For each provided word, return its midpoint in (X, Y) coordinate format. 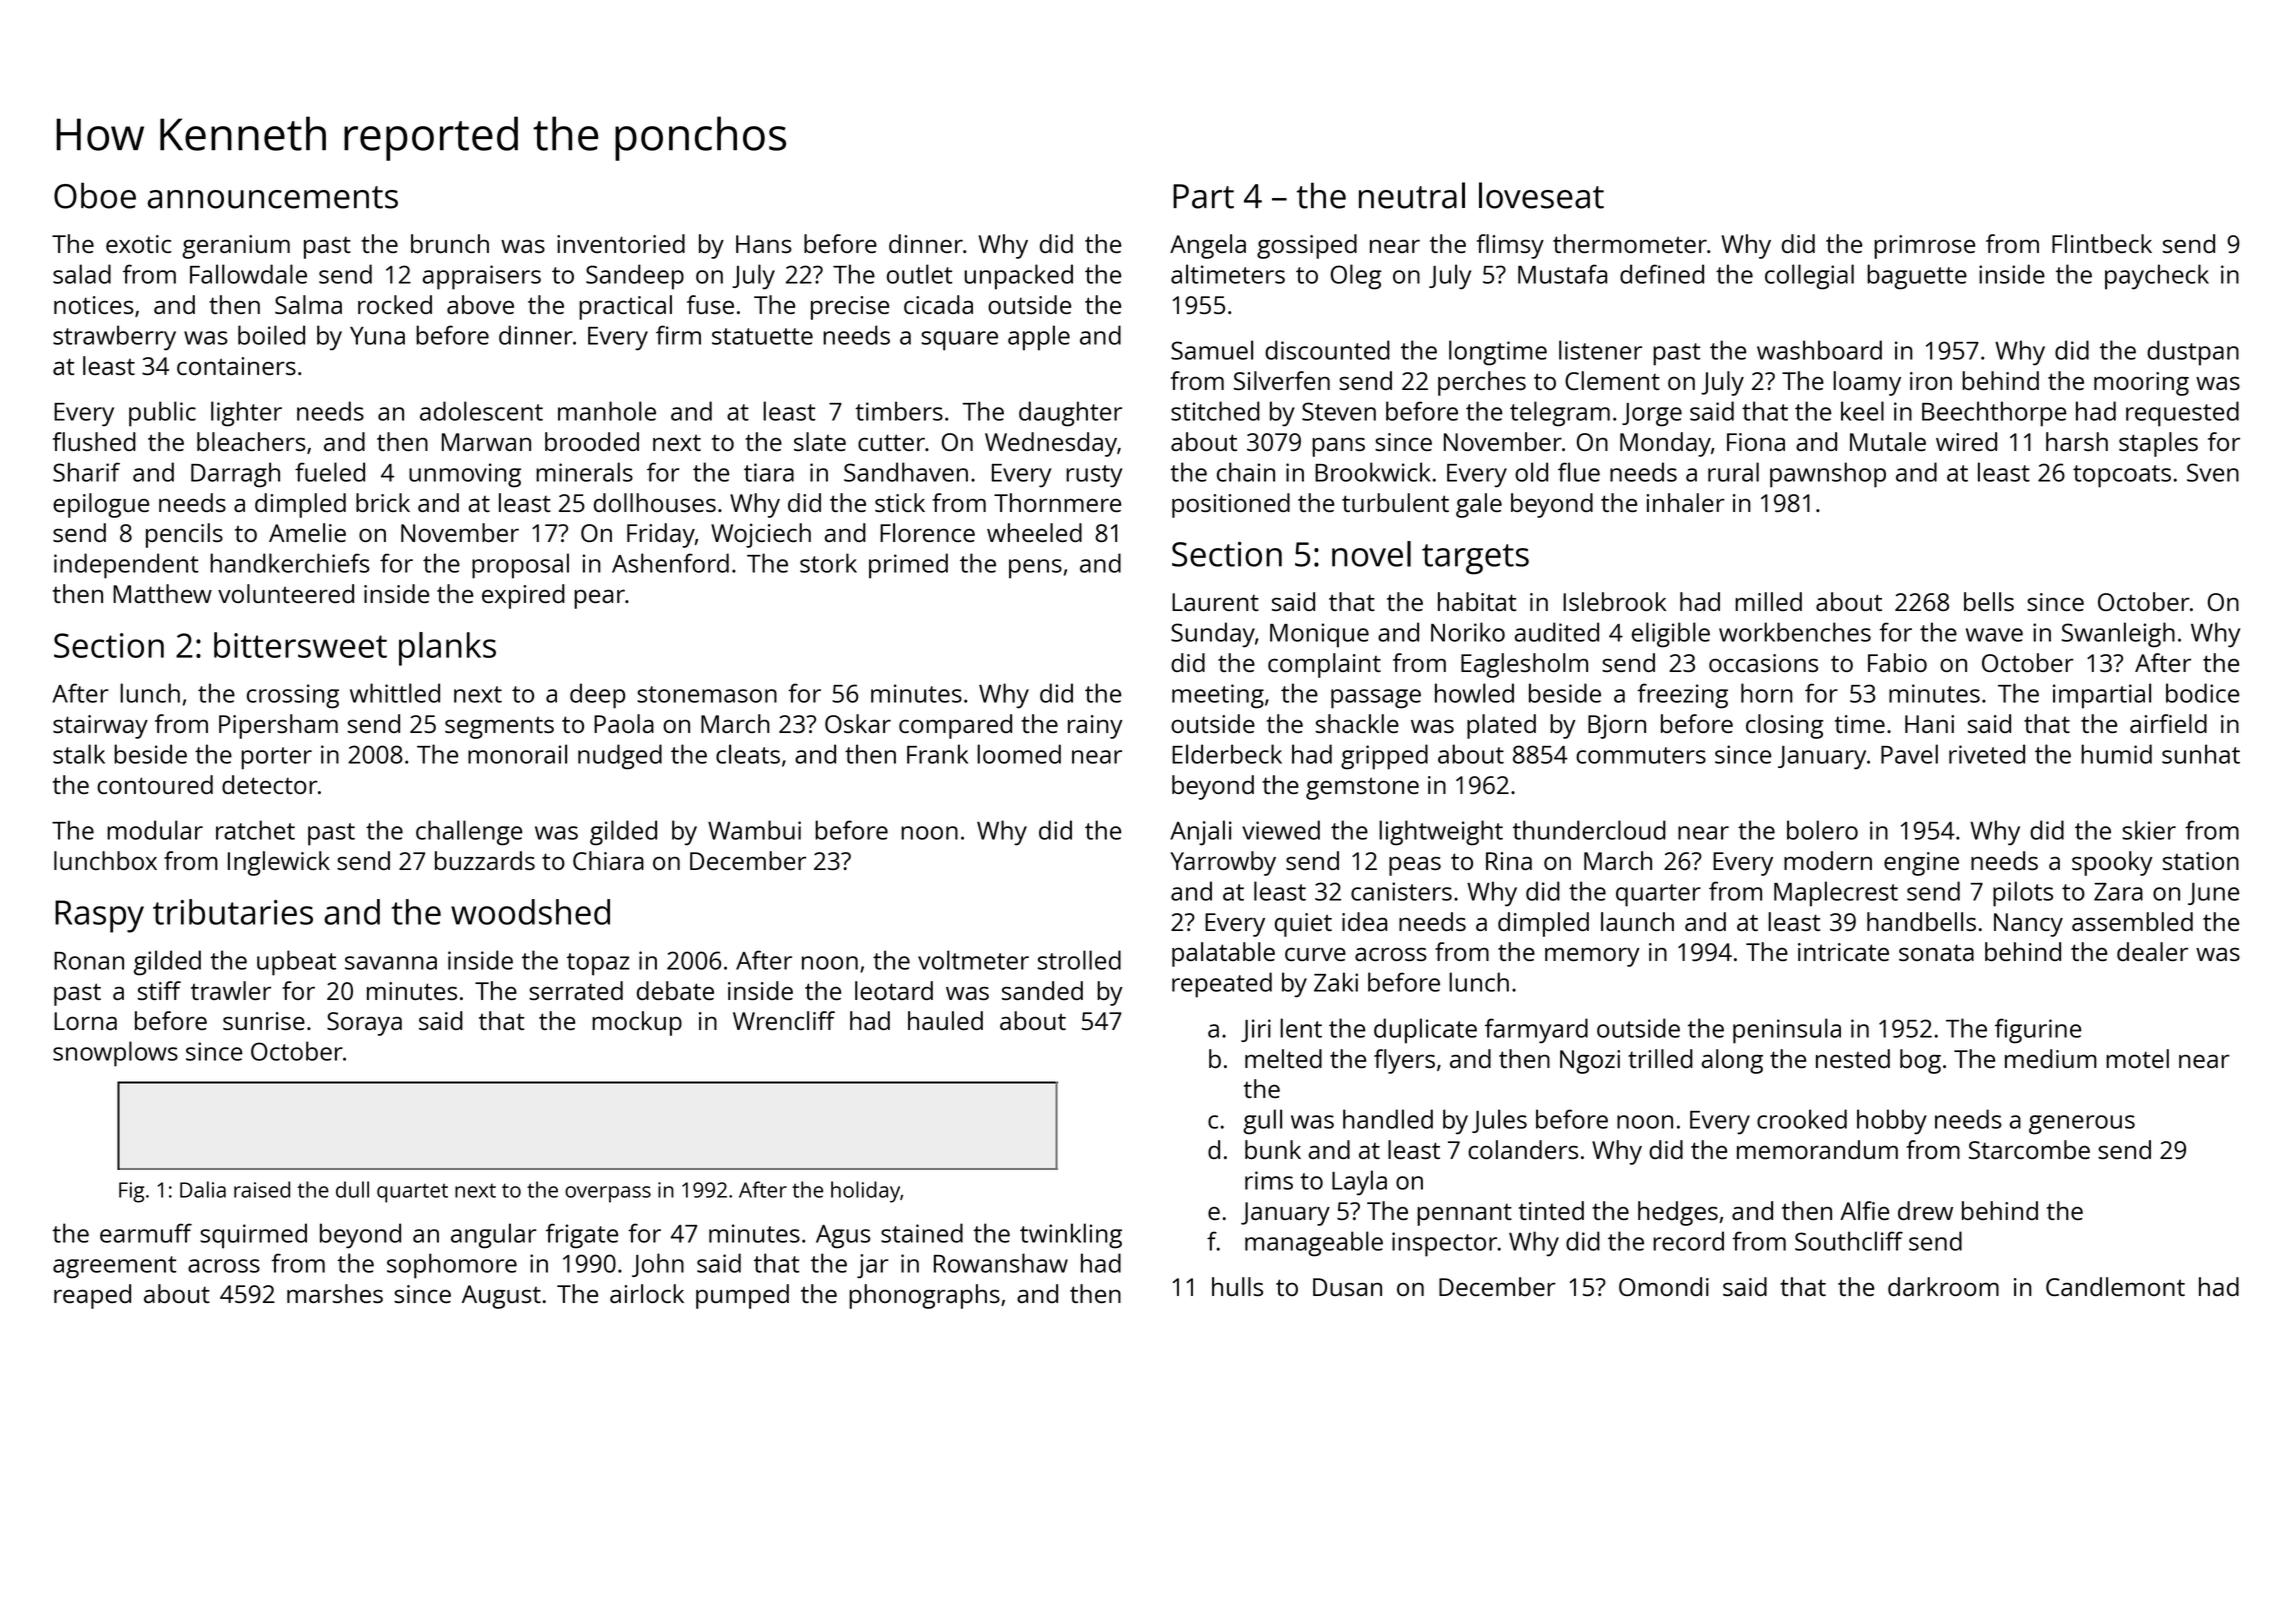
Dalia (203, 1189)
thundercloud (1589, 830)
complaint (1324, 665)
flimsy (1510, 246)
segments (499, 727)
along (1732, 1061)
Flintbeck (2102, 243)
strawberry (114, 338)
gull (1262, 1122)
